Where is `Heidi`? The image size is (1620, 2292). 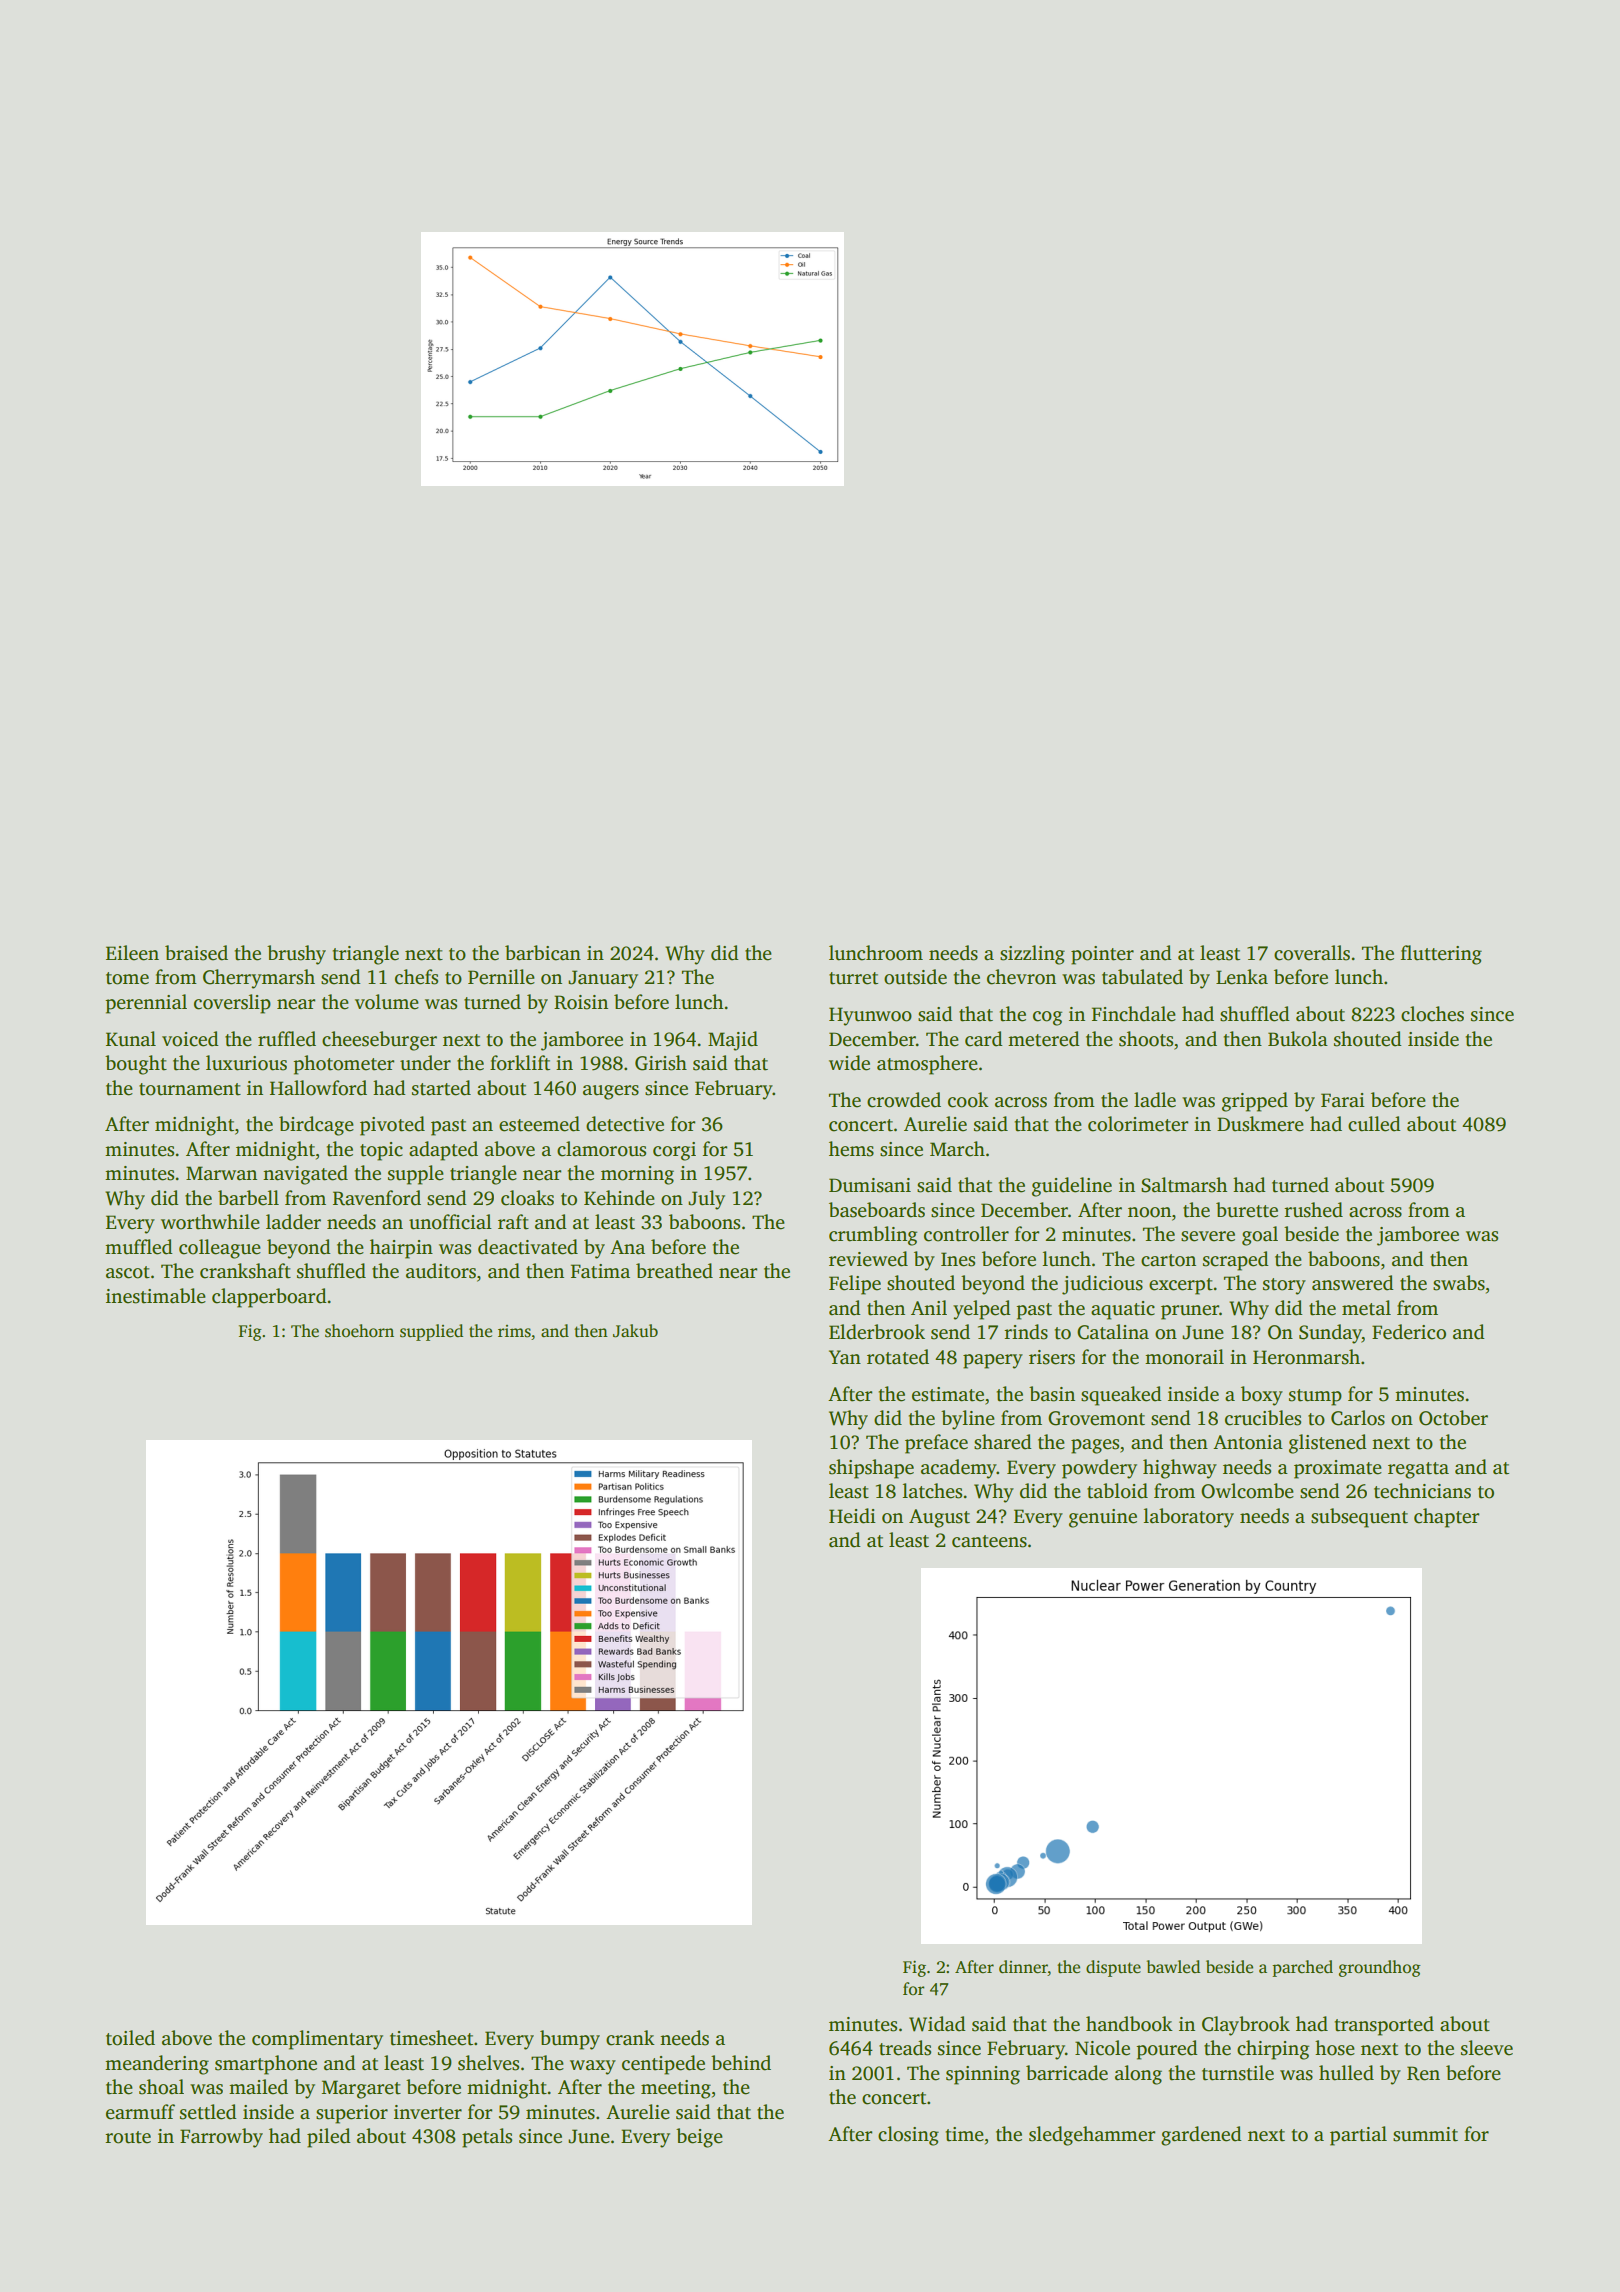 Heidi is located at coordinates (852, 1516).
